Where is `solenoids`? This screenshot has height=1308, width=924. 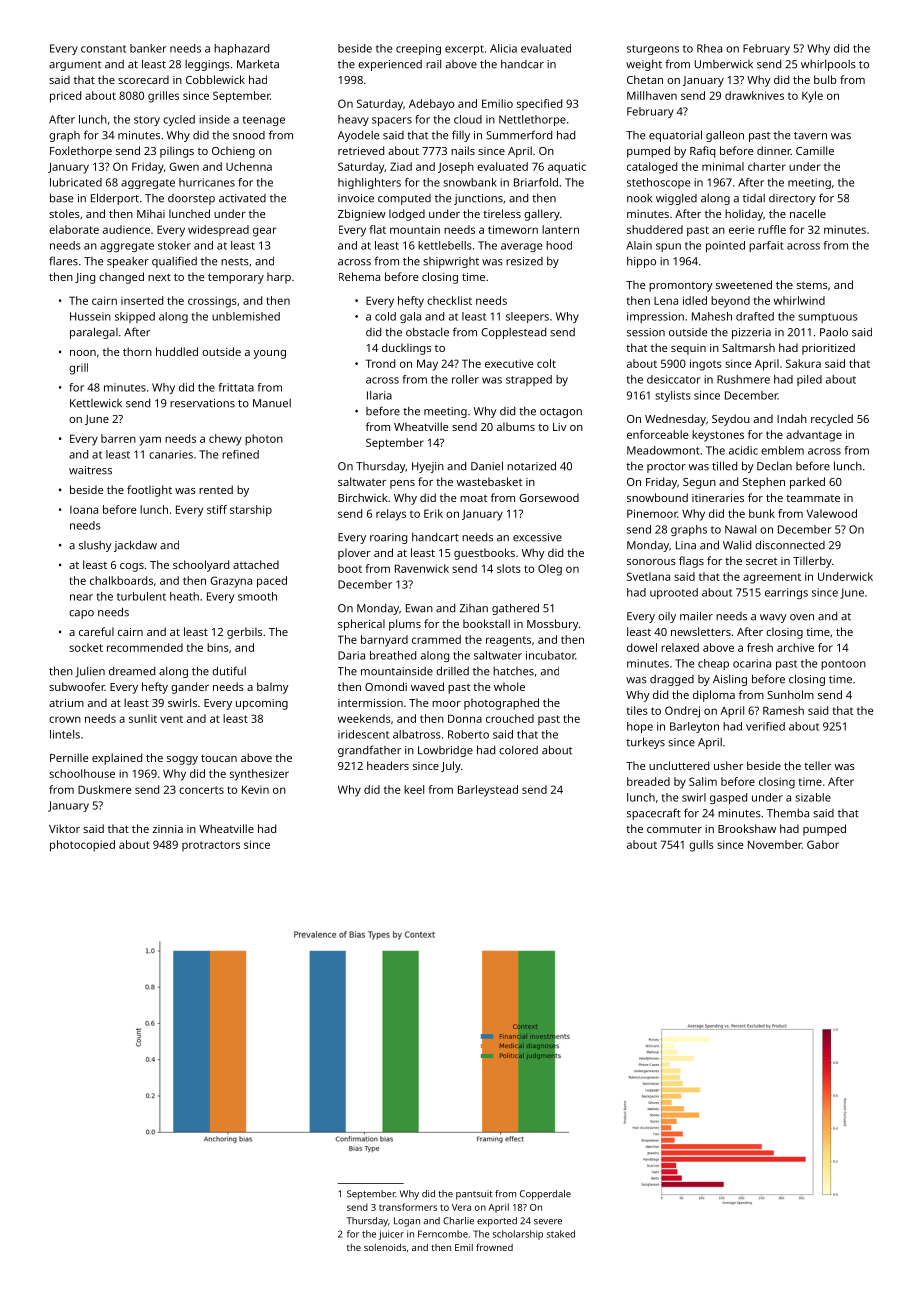 solenoids is located at coordinates (385, 1247).
